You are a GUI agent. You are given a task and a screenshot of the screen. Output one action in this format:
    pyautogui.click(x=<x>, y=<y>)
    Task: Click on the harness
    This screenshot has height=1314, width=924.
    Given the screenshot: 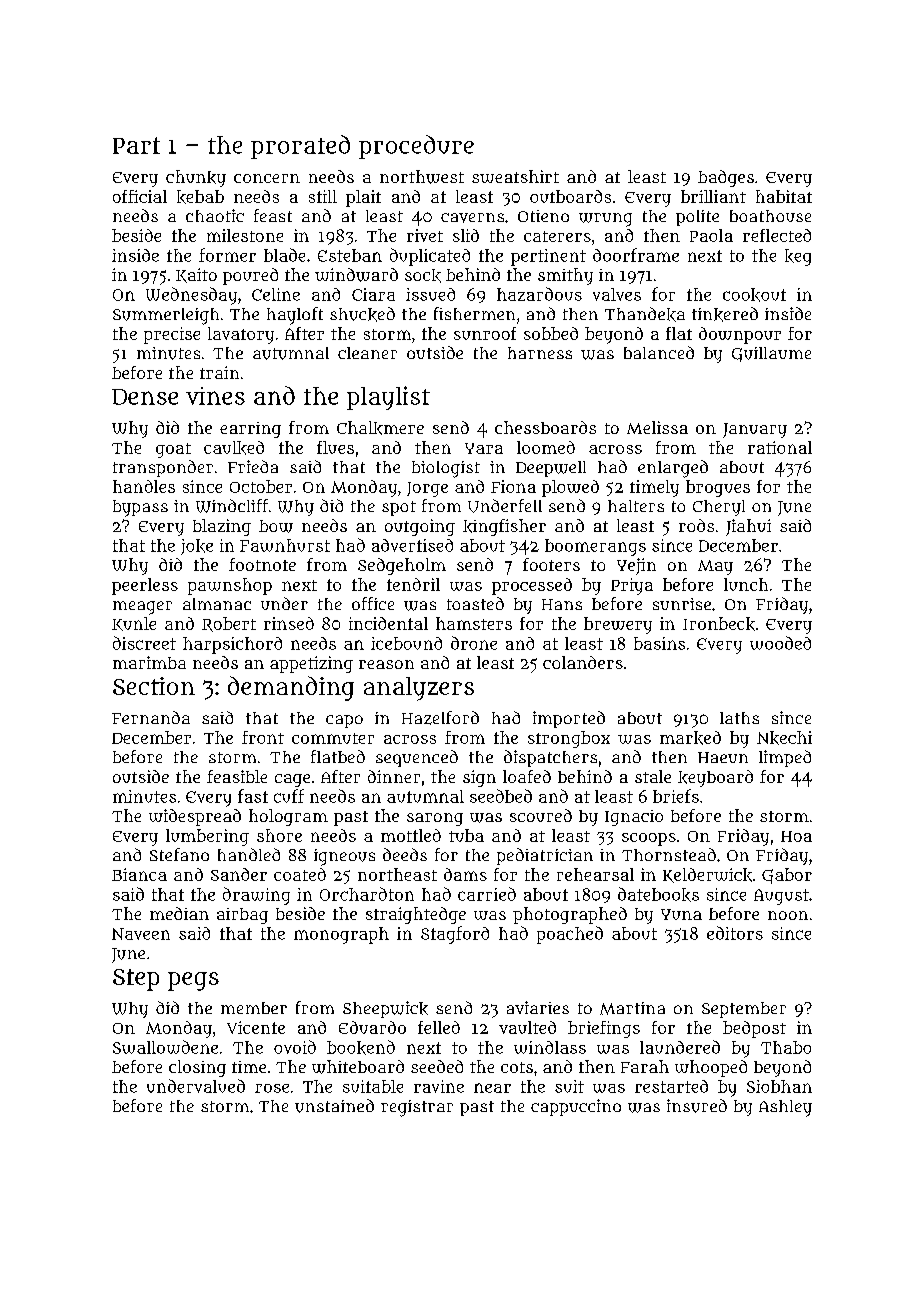 What is the action you would take?
    pyautogui.click(x=540, y=353)
